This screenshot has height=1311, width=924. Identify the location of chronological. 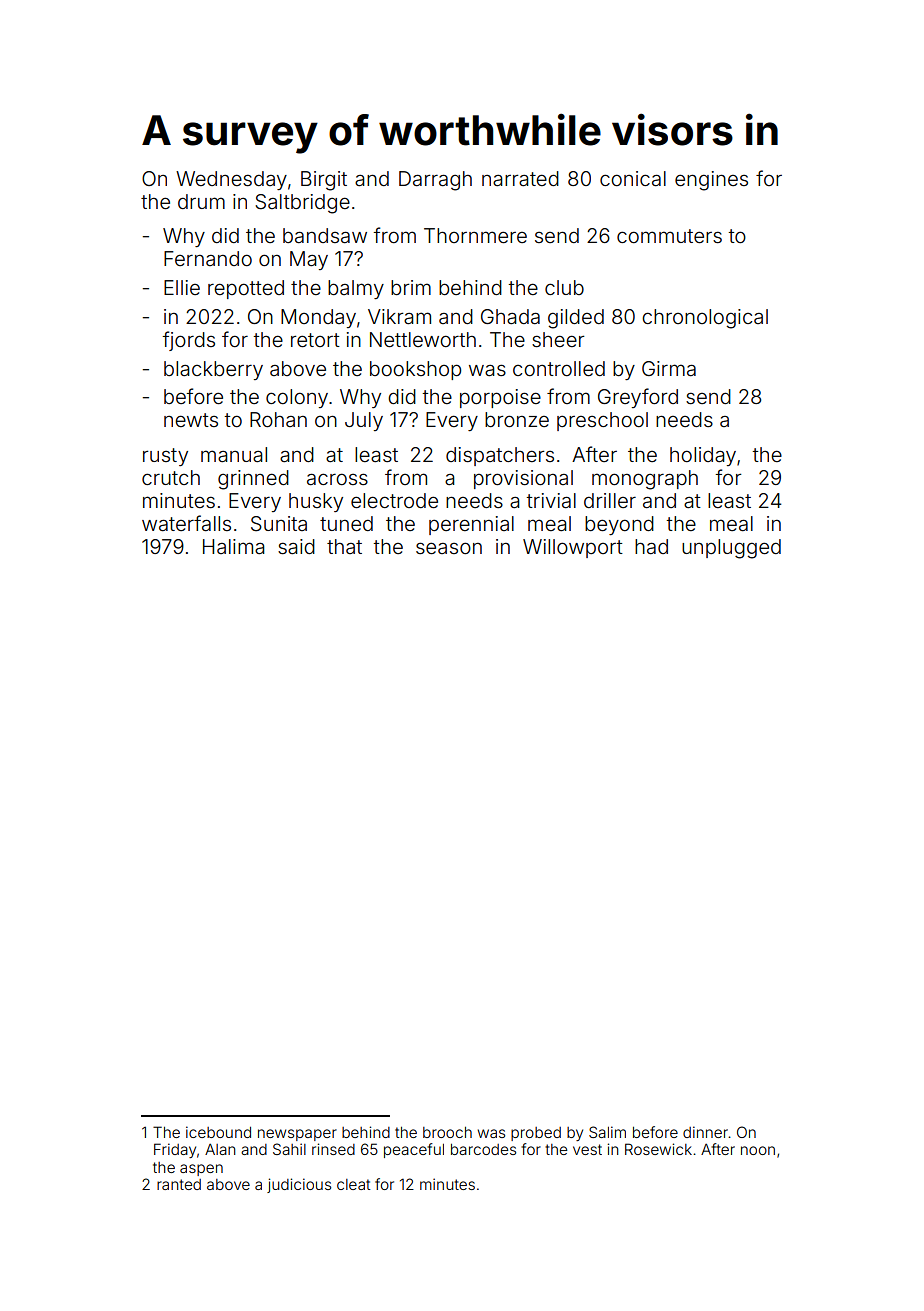
(705, 319).
